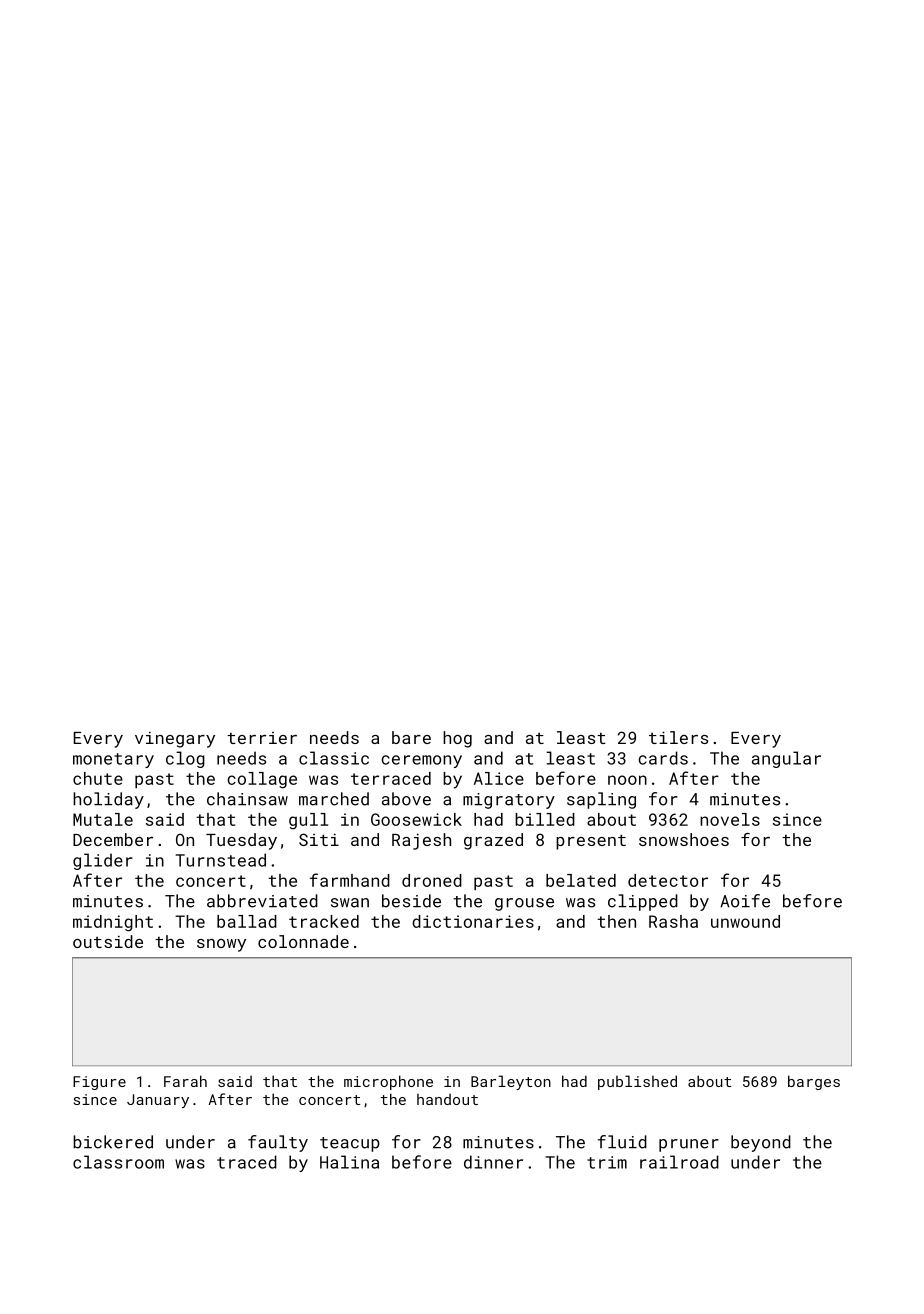  Describe the element at coordinates (745, 921) in the screenshot. I see `unwound` at that location.
